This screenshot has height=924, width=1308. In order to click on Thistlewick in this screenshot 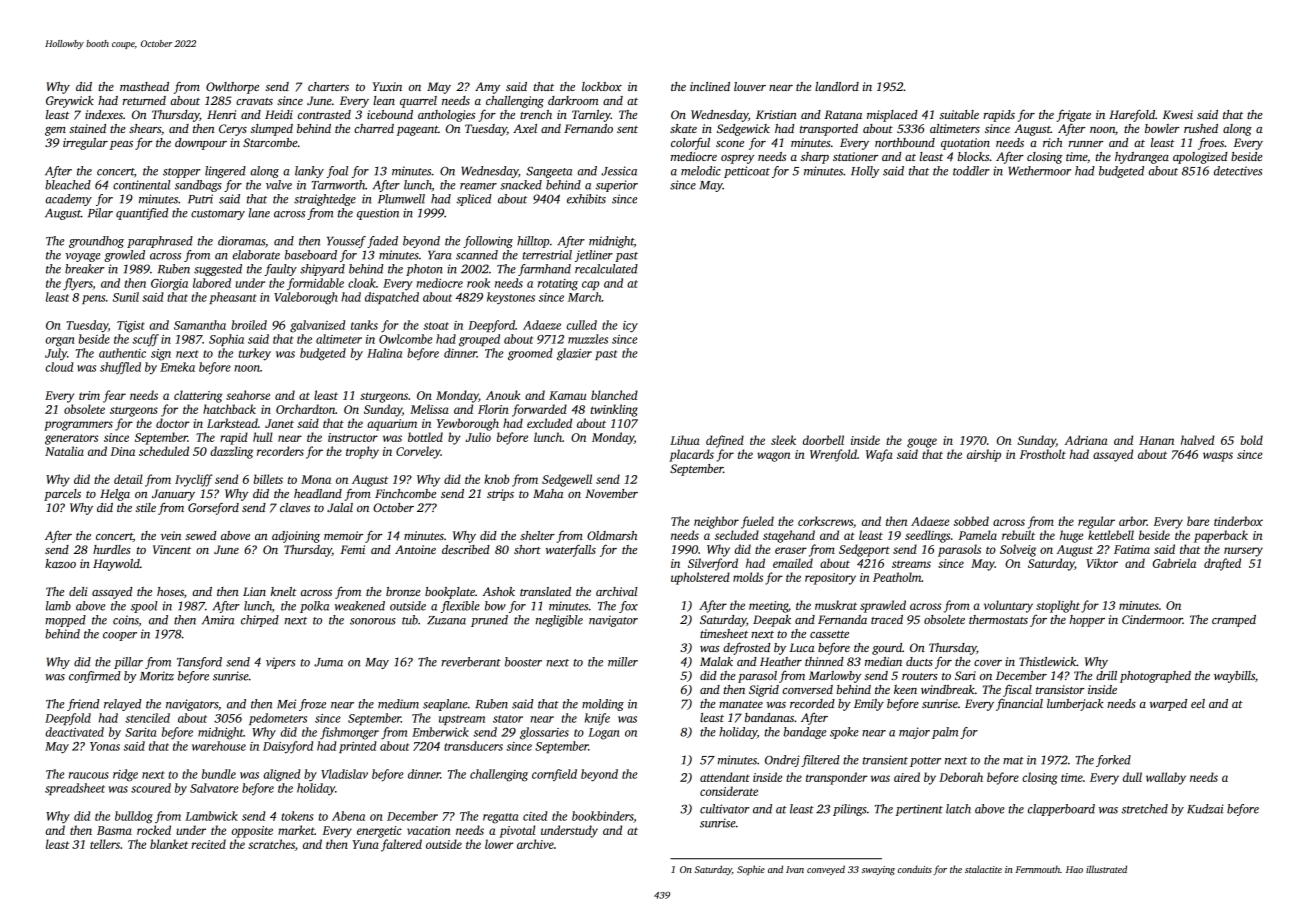, I will do `click(1048, 661)`.
